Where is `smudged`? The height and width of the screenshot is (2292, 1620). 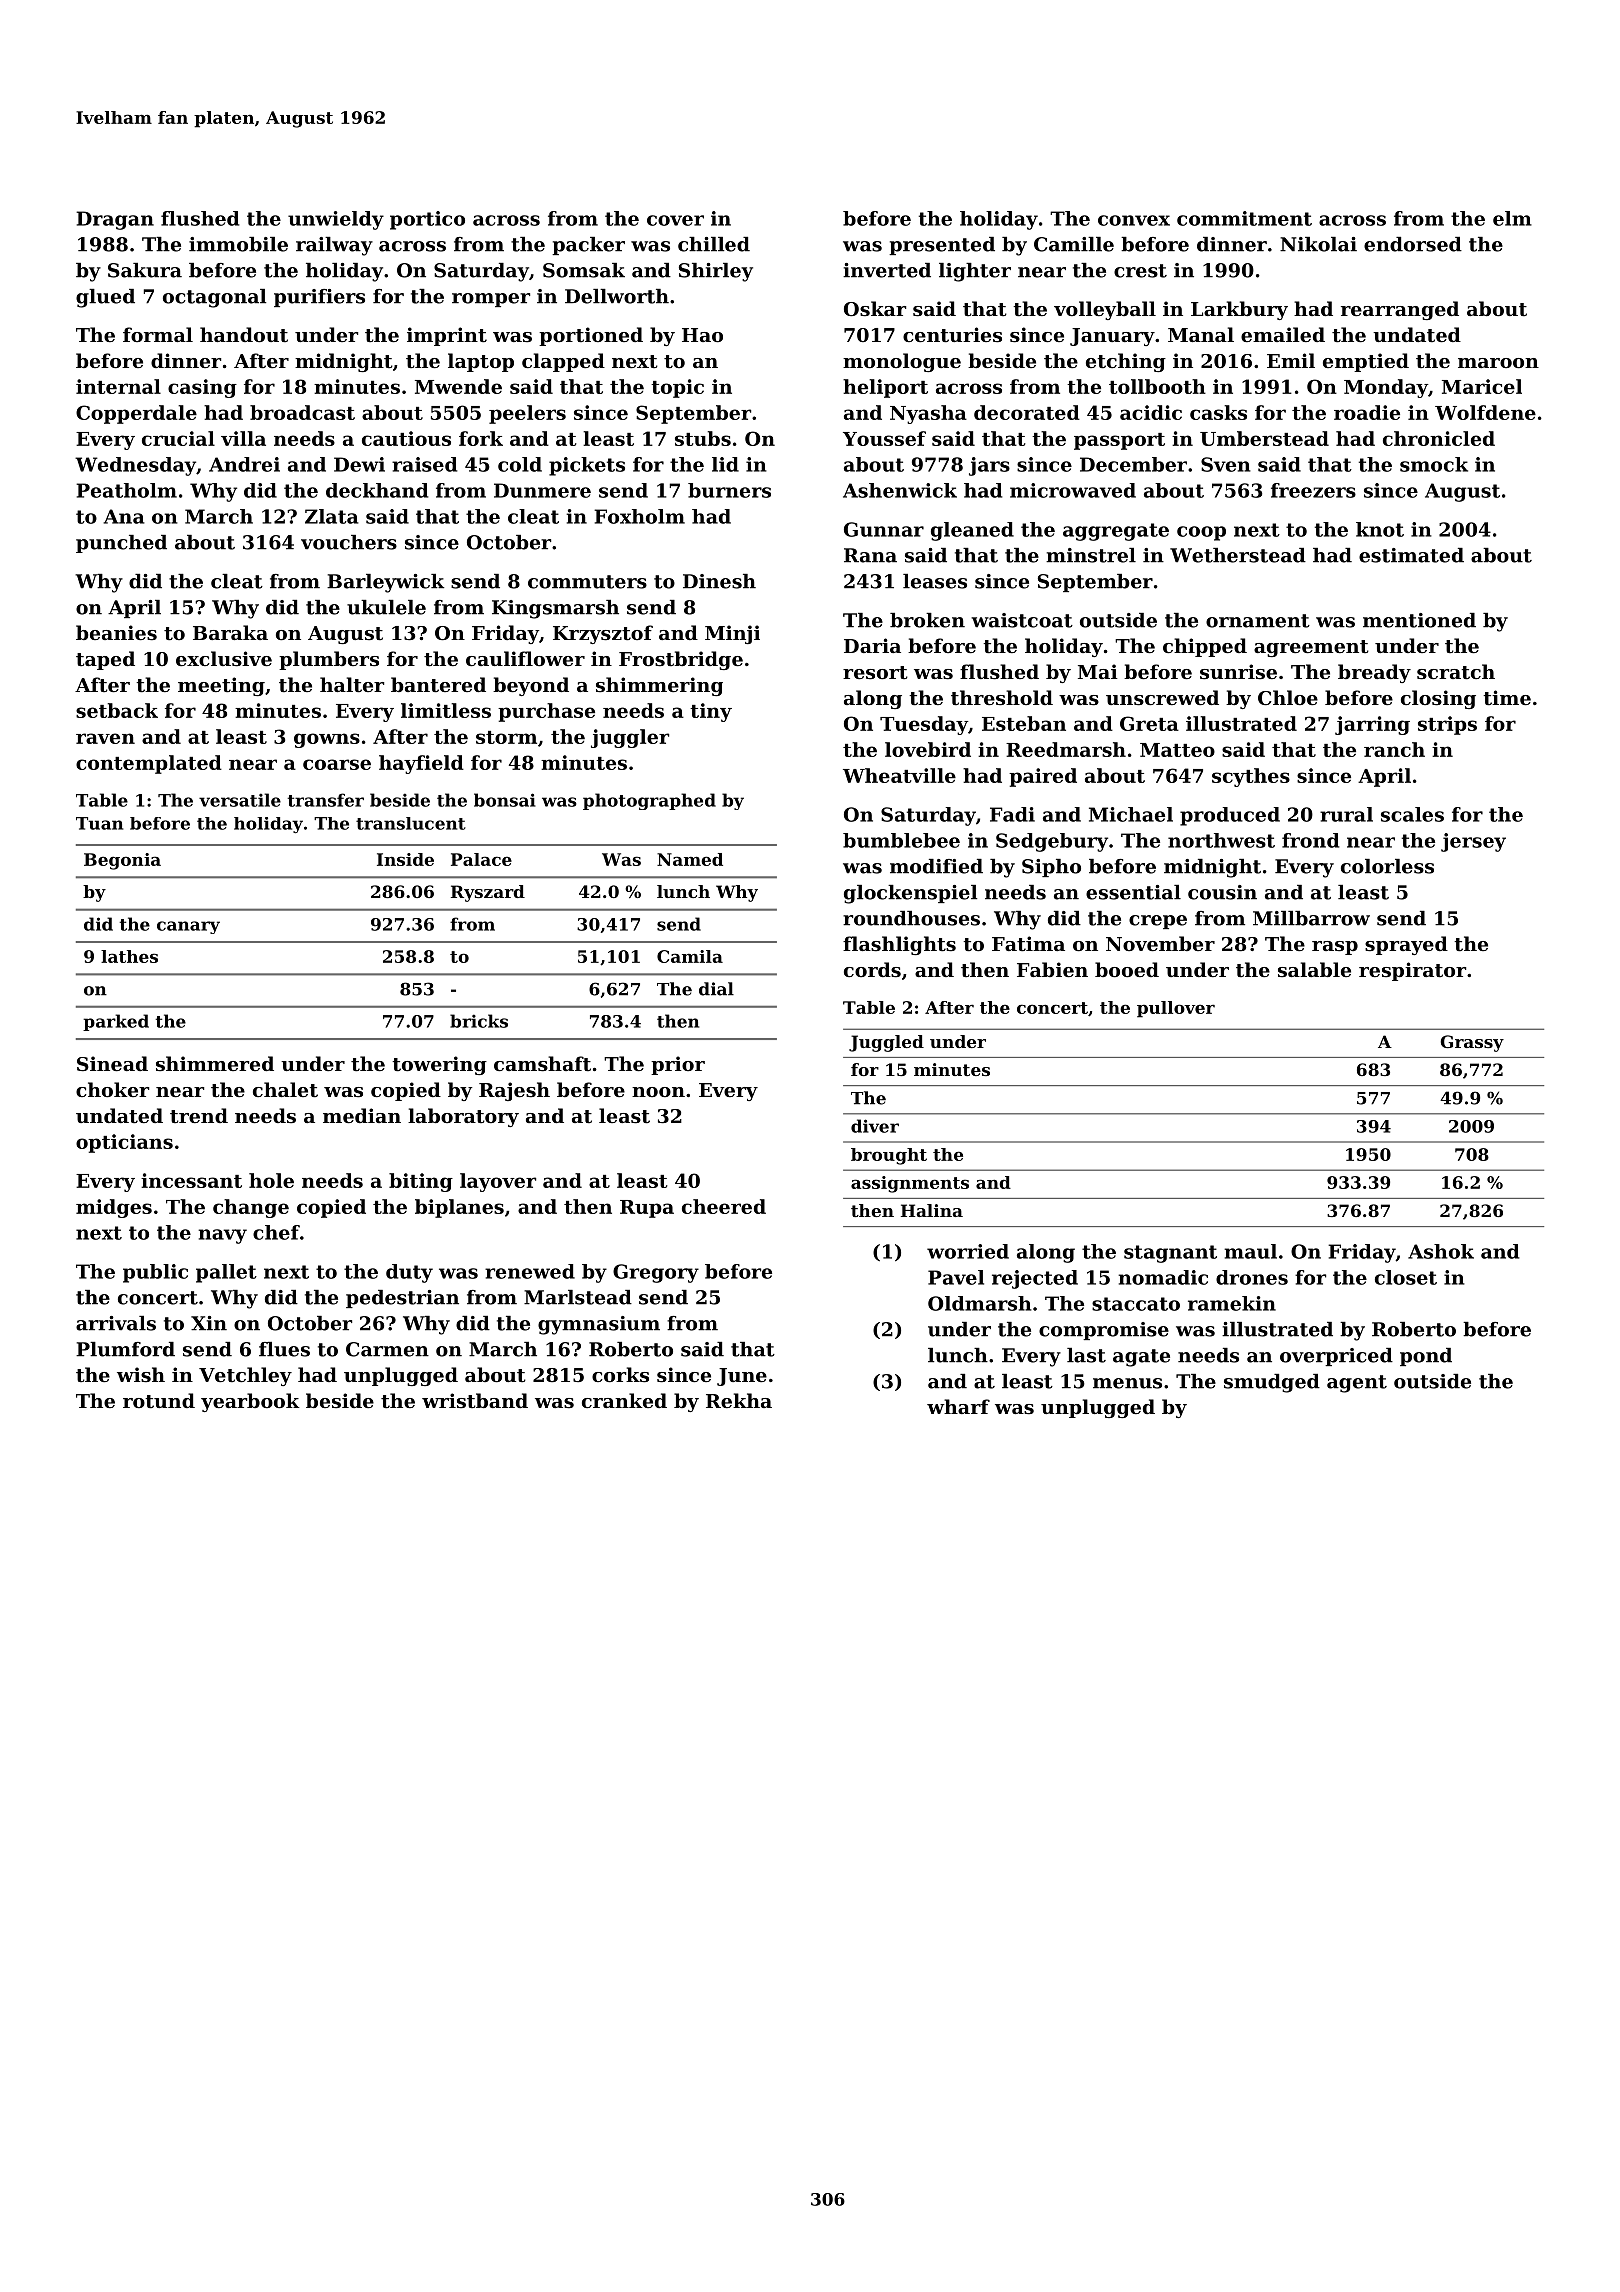
smudged is located at coordinates (1272, 1383).
